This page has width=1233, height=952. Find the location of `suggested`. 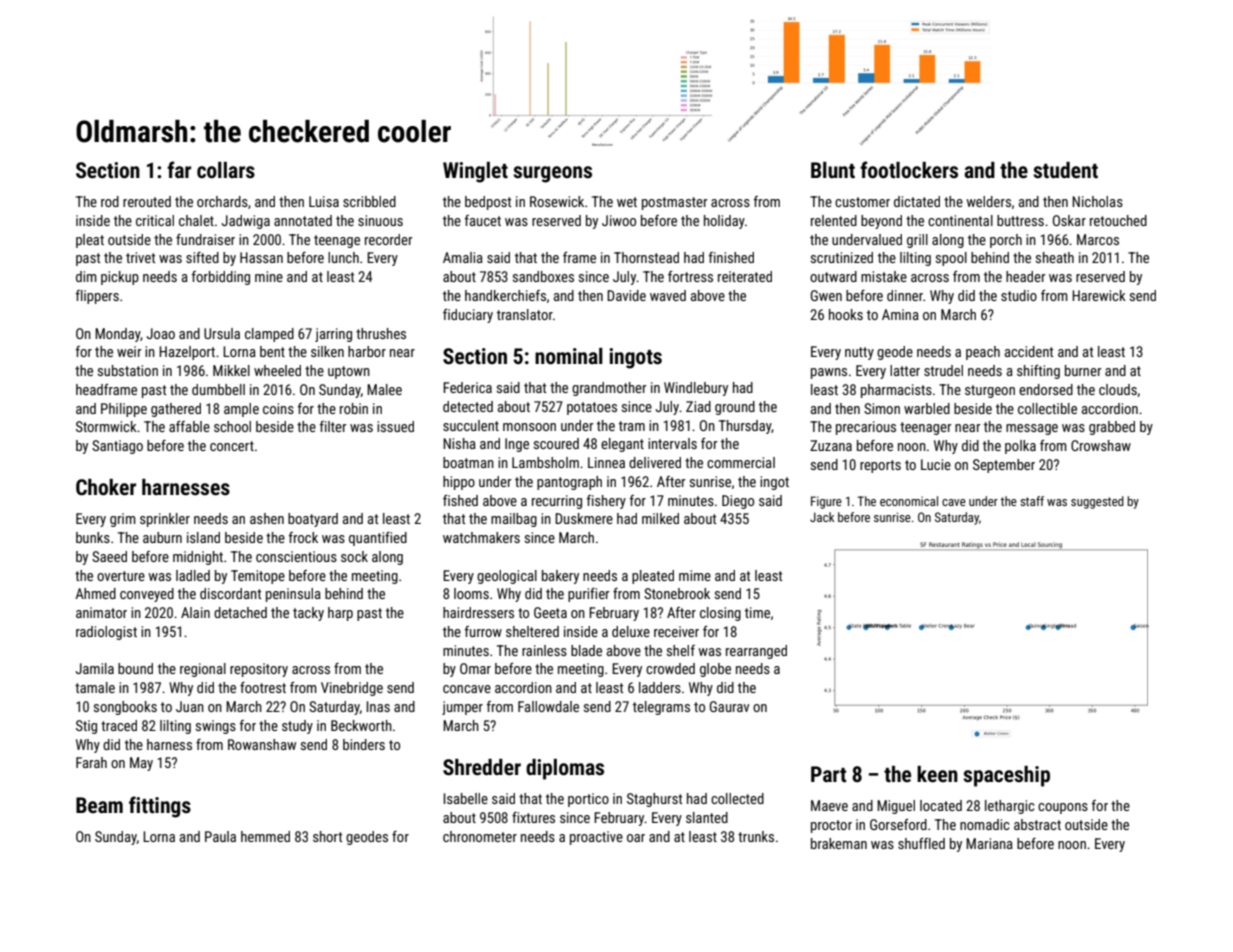

suggested is located at coordinates (1097, 502).
